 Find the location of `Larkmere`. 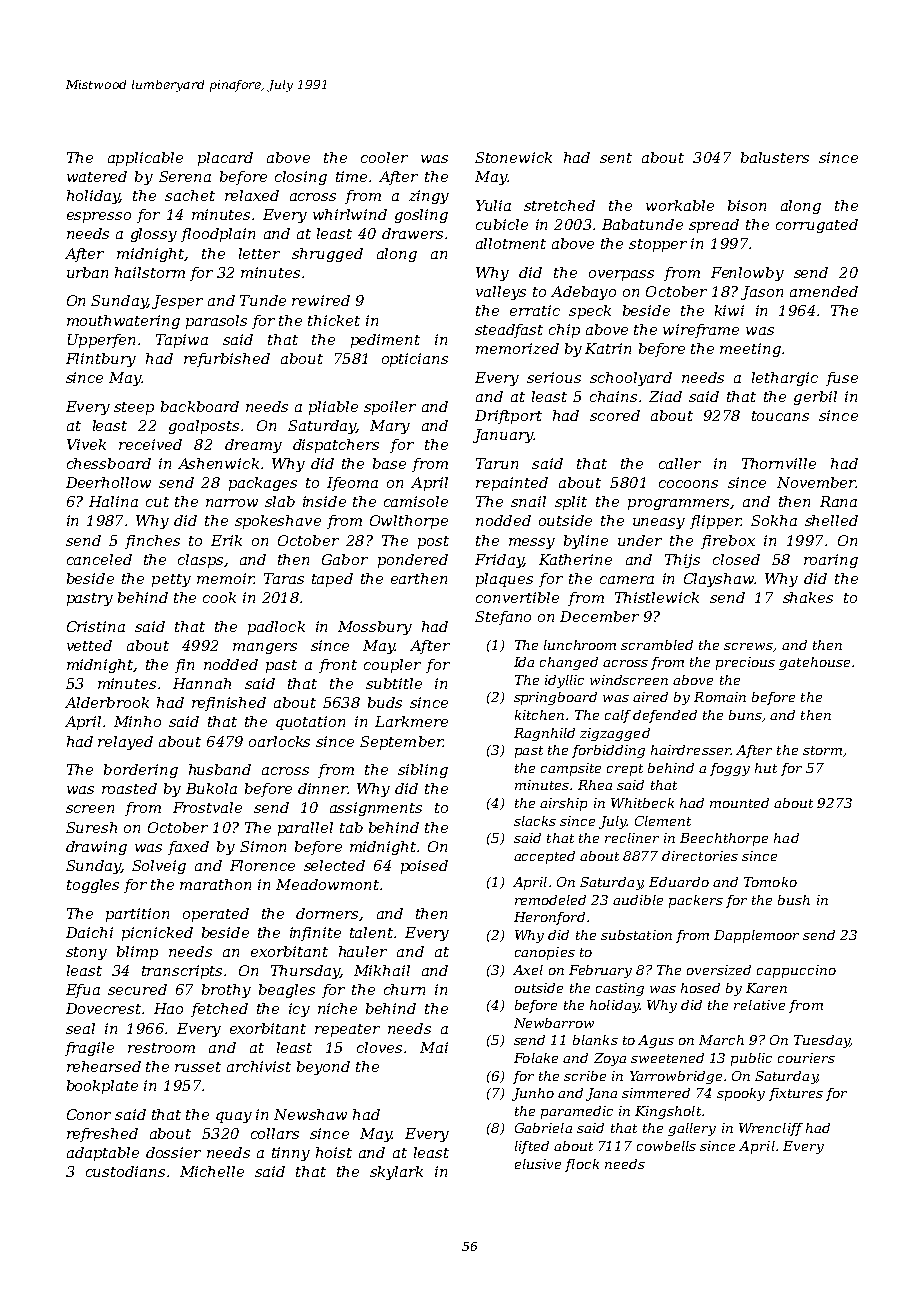

Larkmere is located at coordinates (411, 721).
